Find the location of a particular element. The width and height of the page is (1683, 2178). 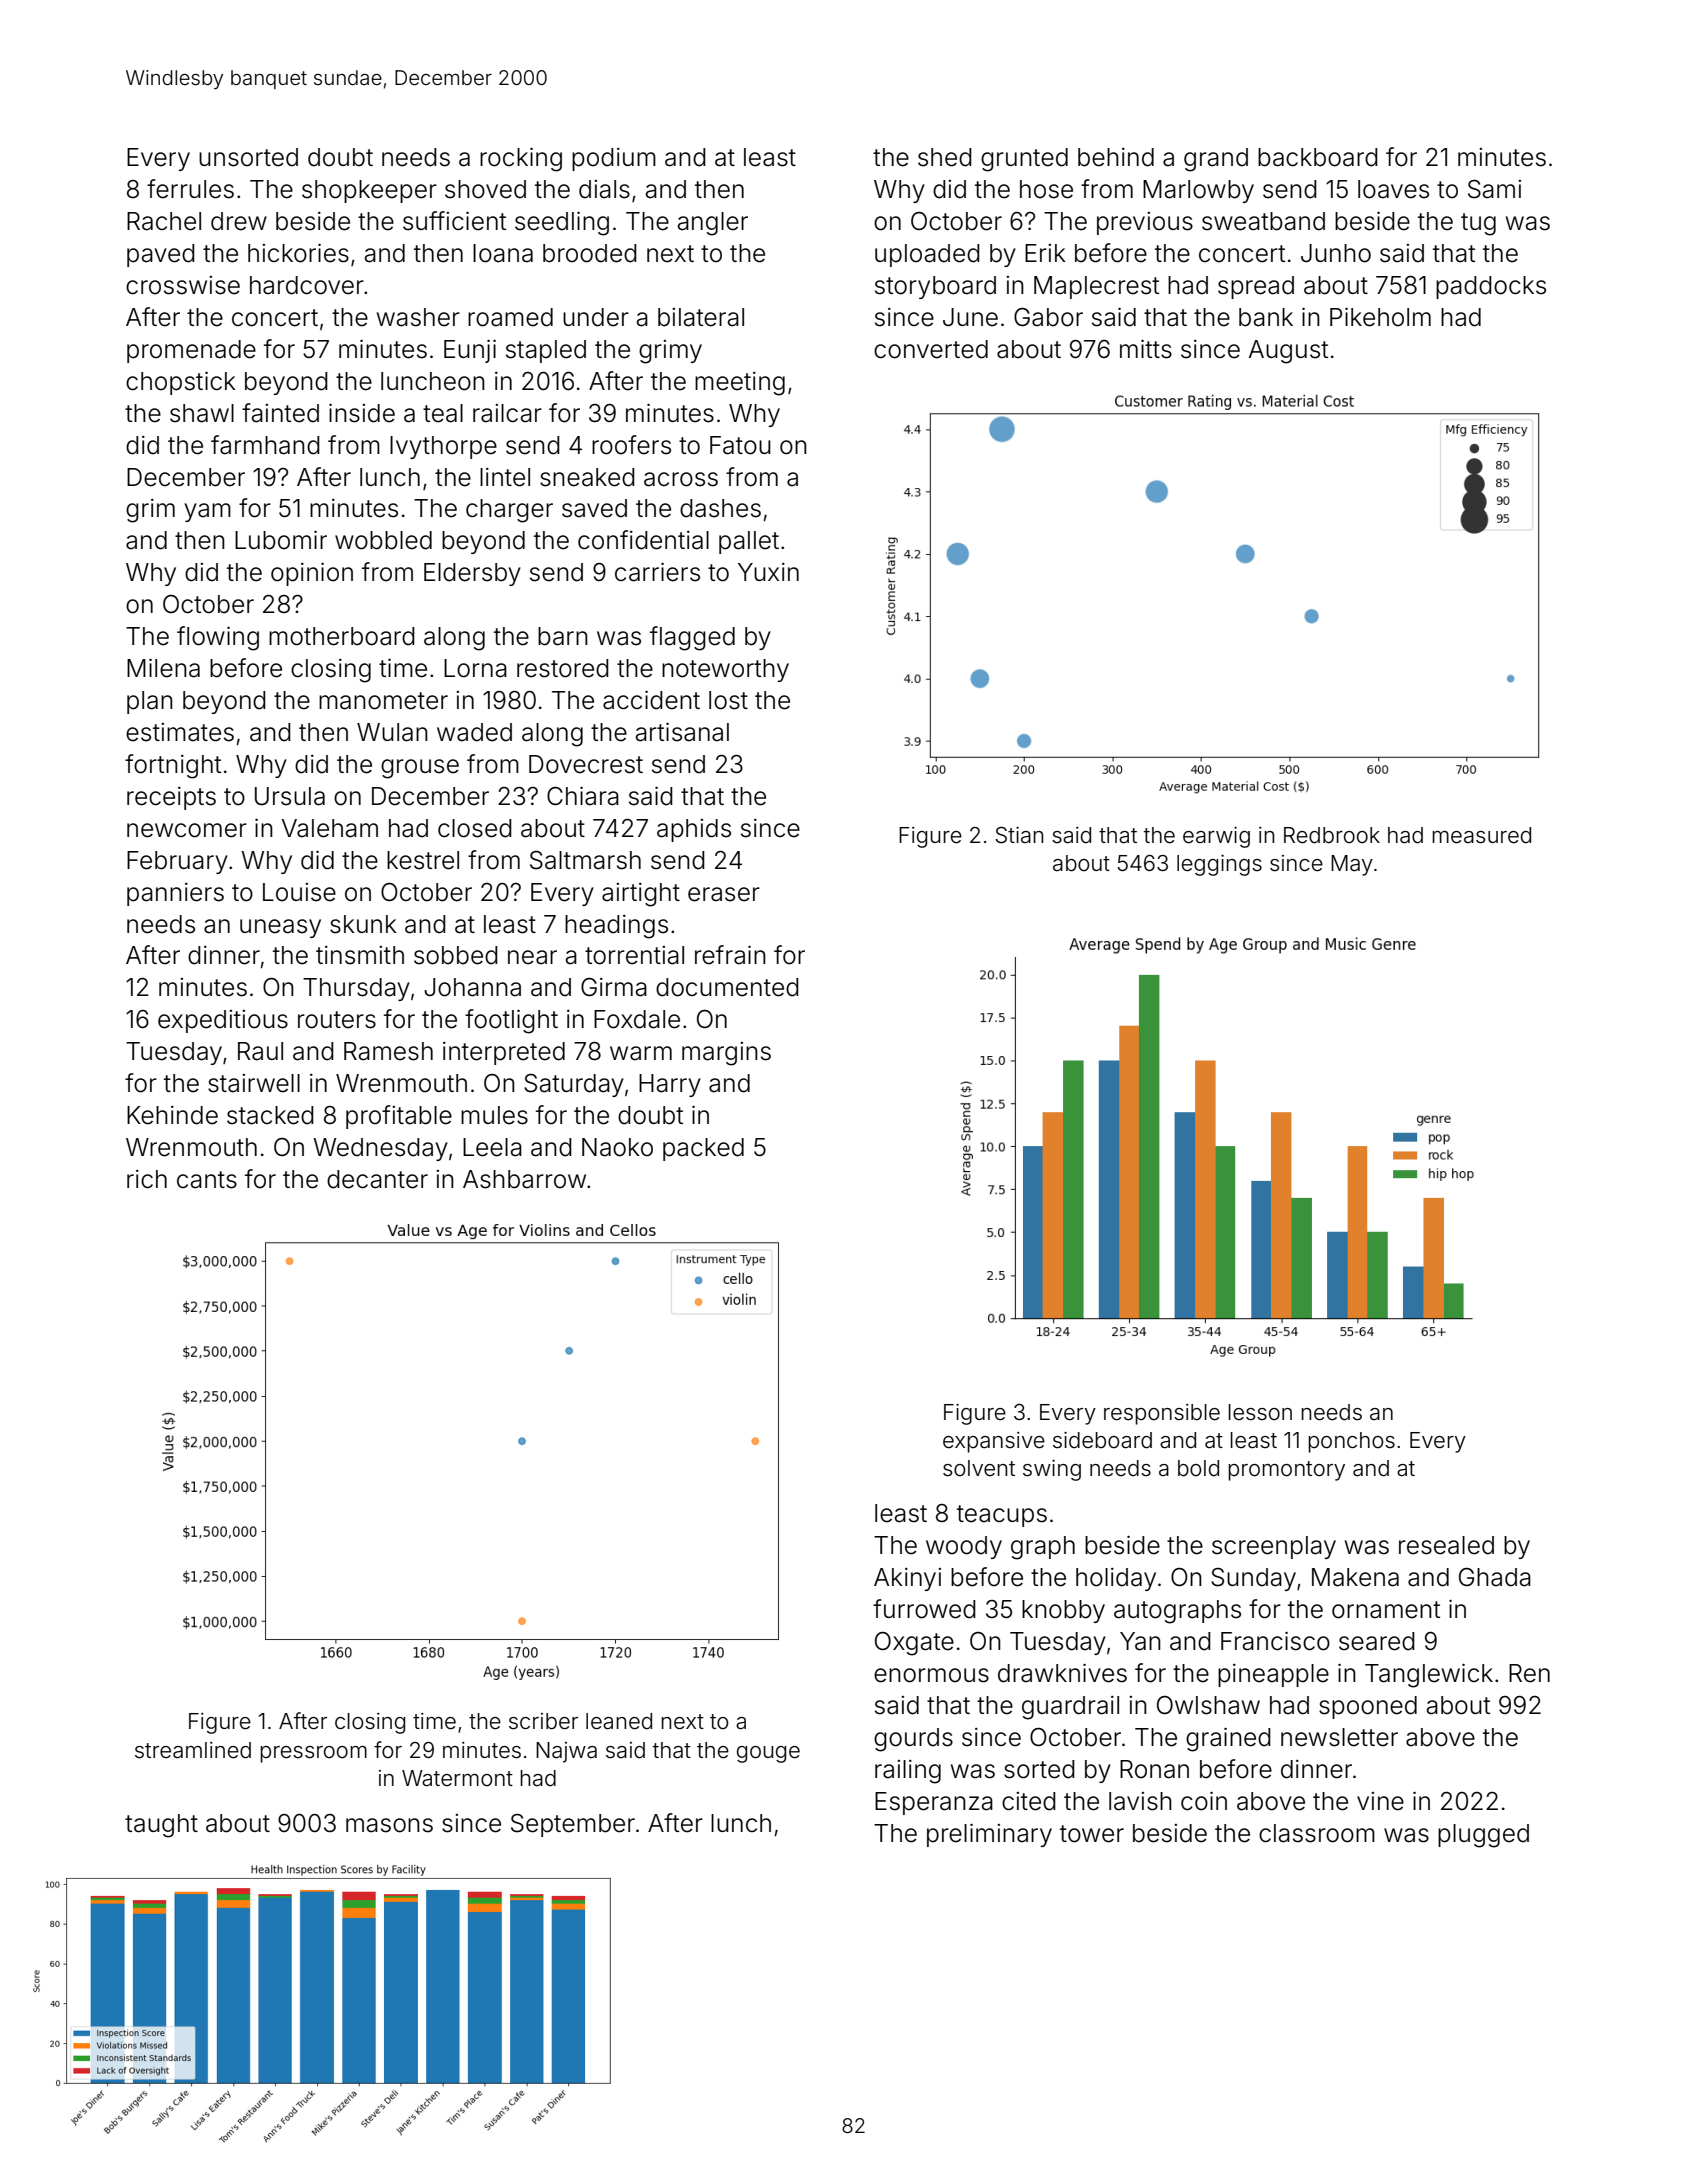

Makena is located at coordinates (1355, 1577).
